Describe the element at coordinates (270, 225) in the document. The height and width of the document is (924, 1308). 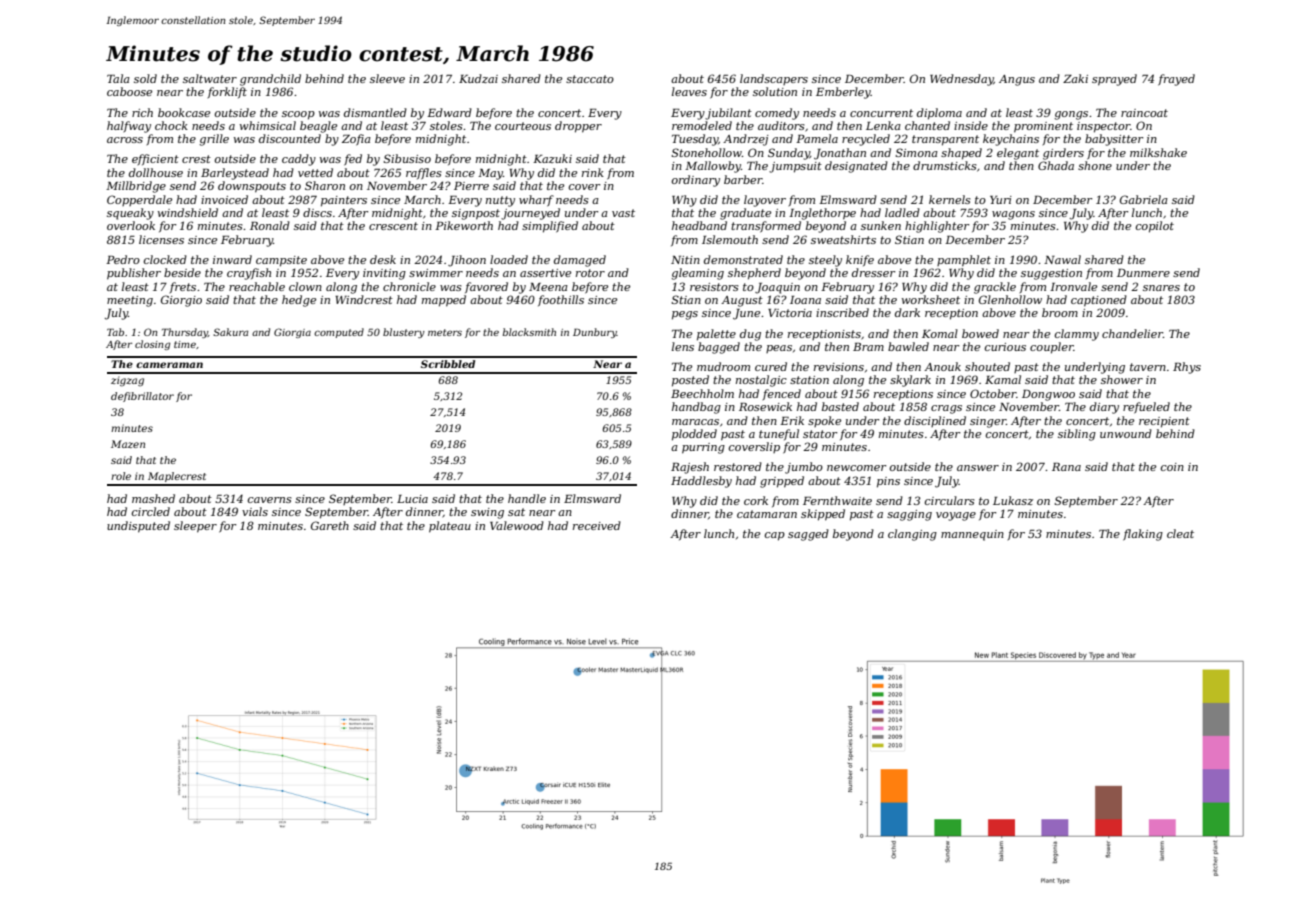
I see `Ronald` at that location.
